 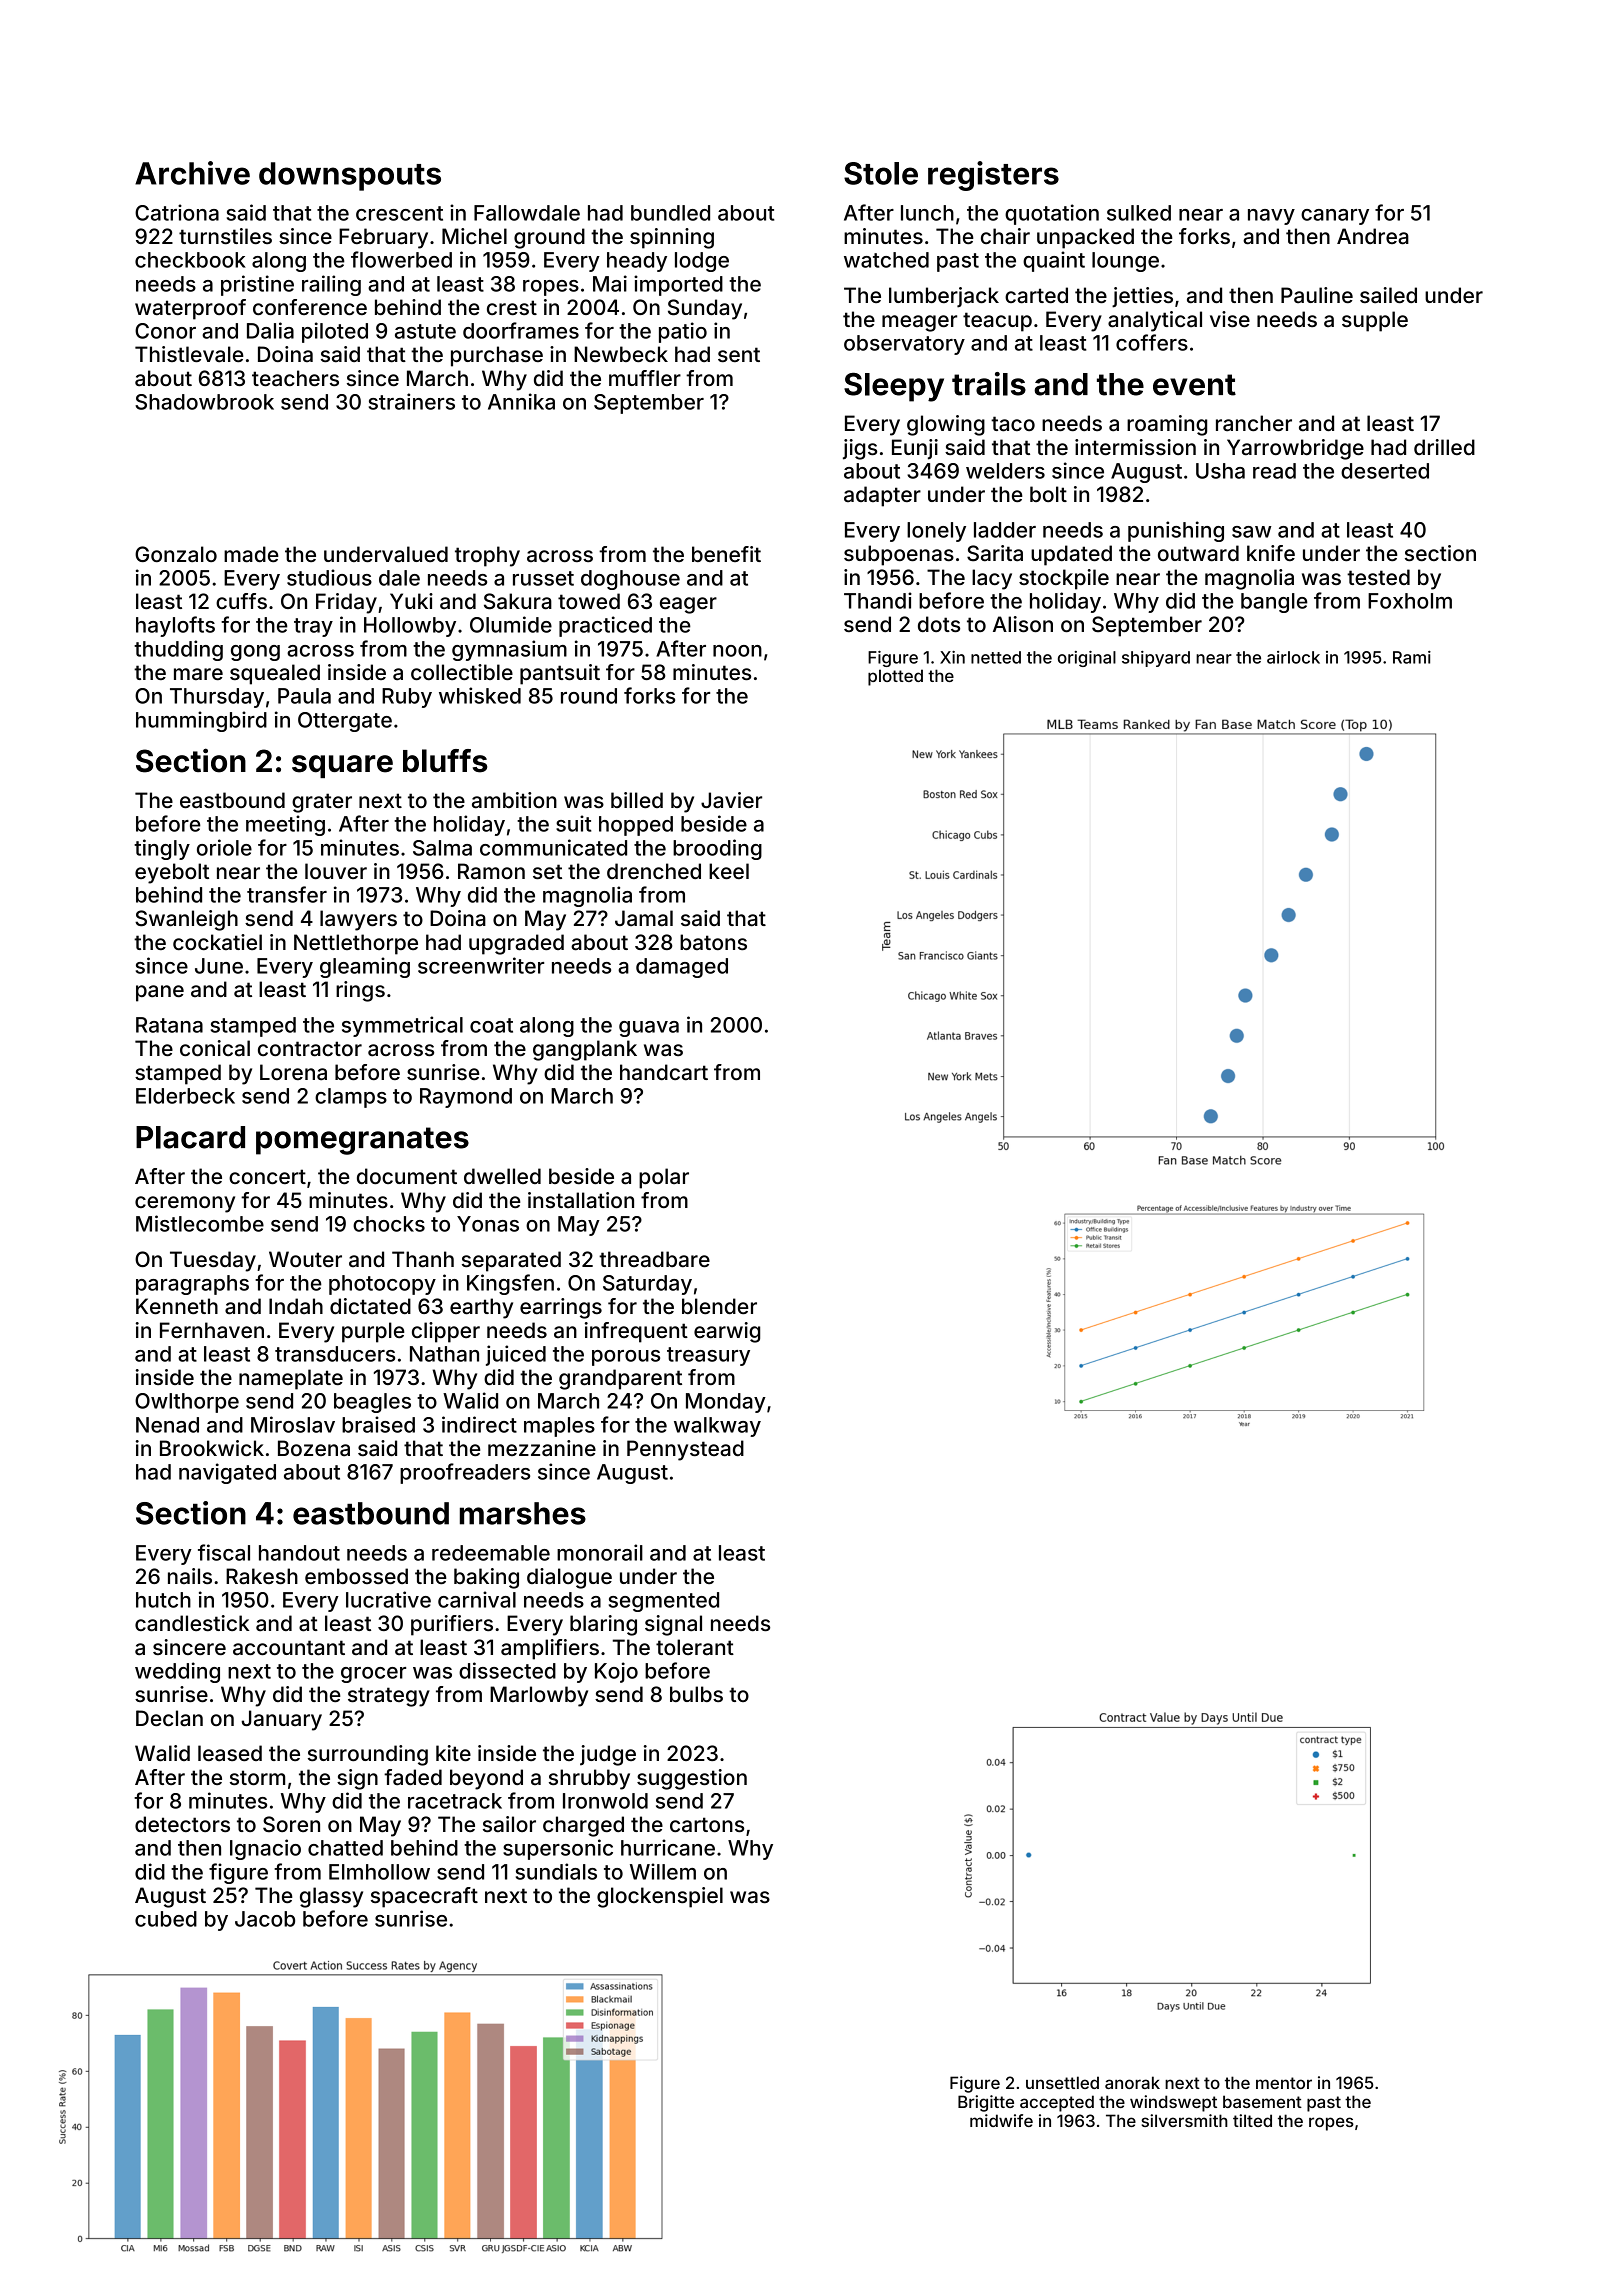 What do you see at coordinates (696, 1694) in the page?
I see `bulbs` at bounding box center [696, 1694].
